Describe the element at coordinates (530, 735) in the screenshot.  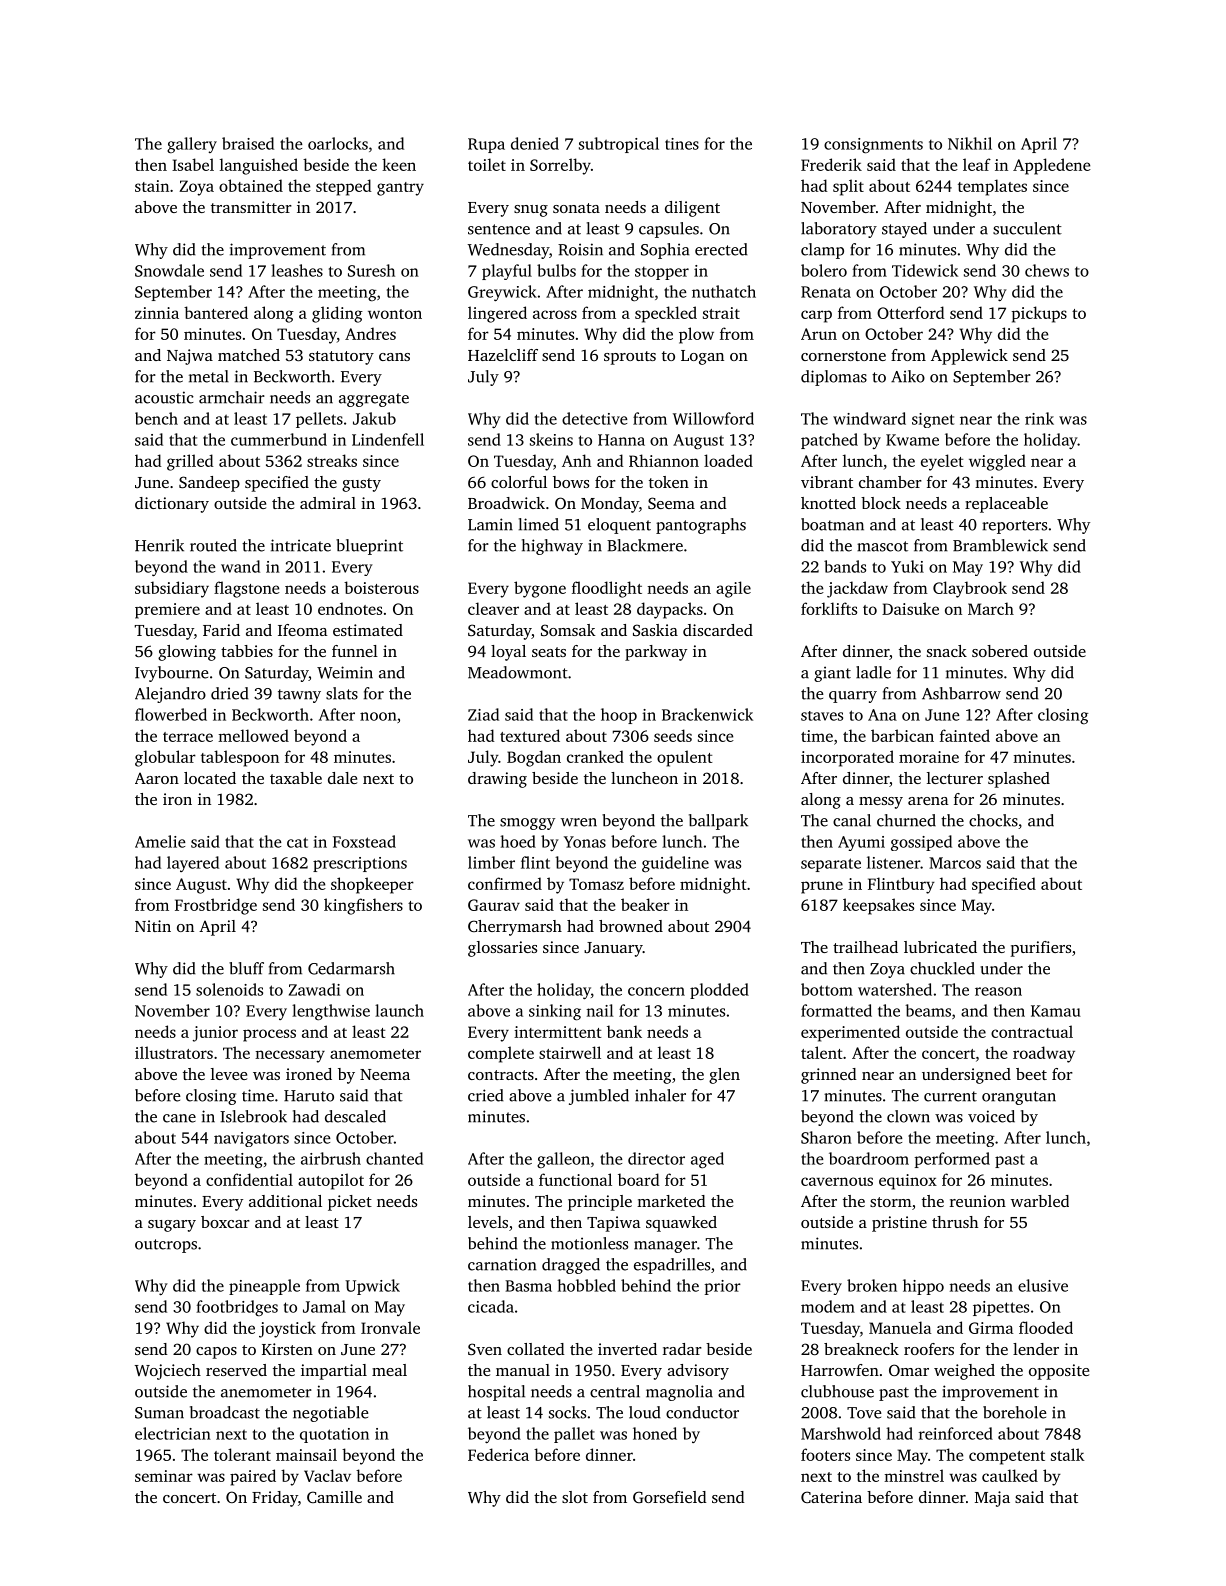
I see `textured` at that location.
